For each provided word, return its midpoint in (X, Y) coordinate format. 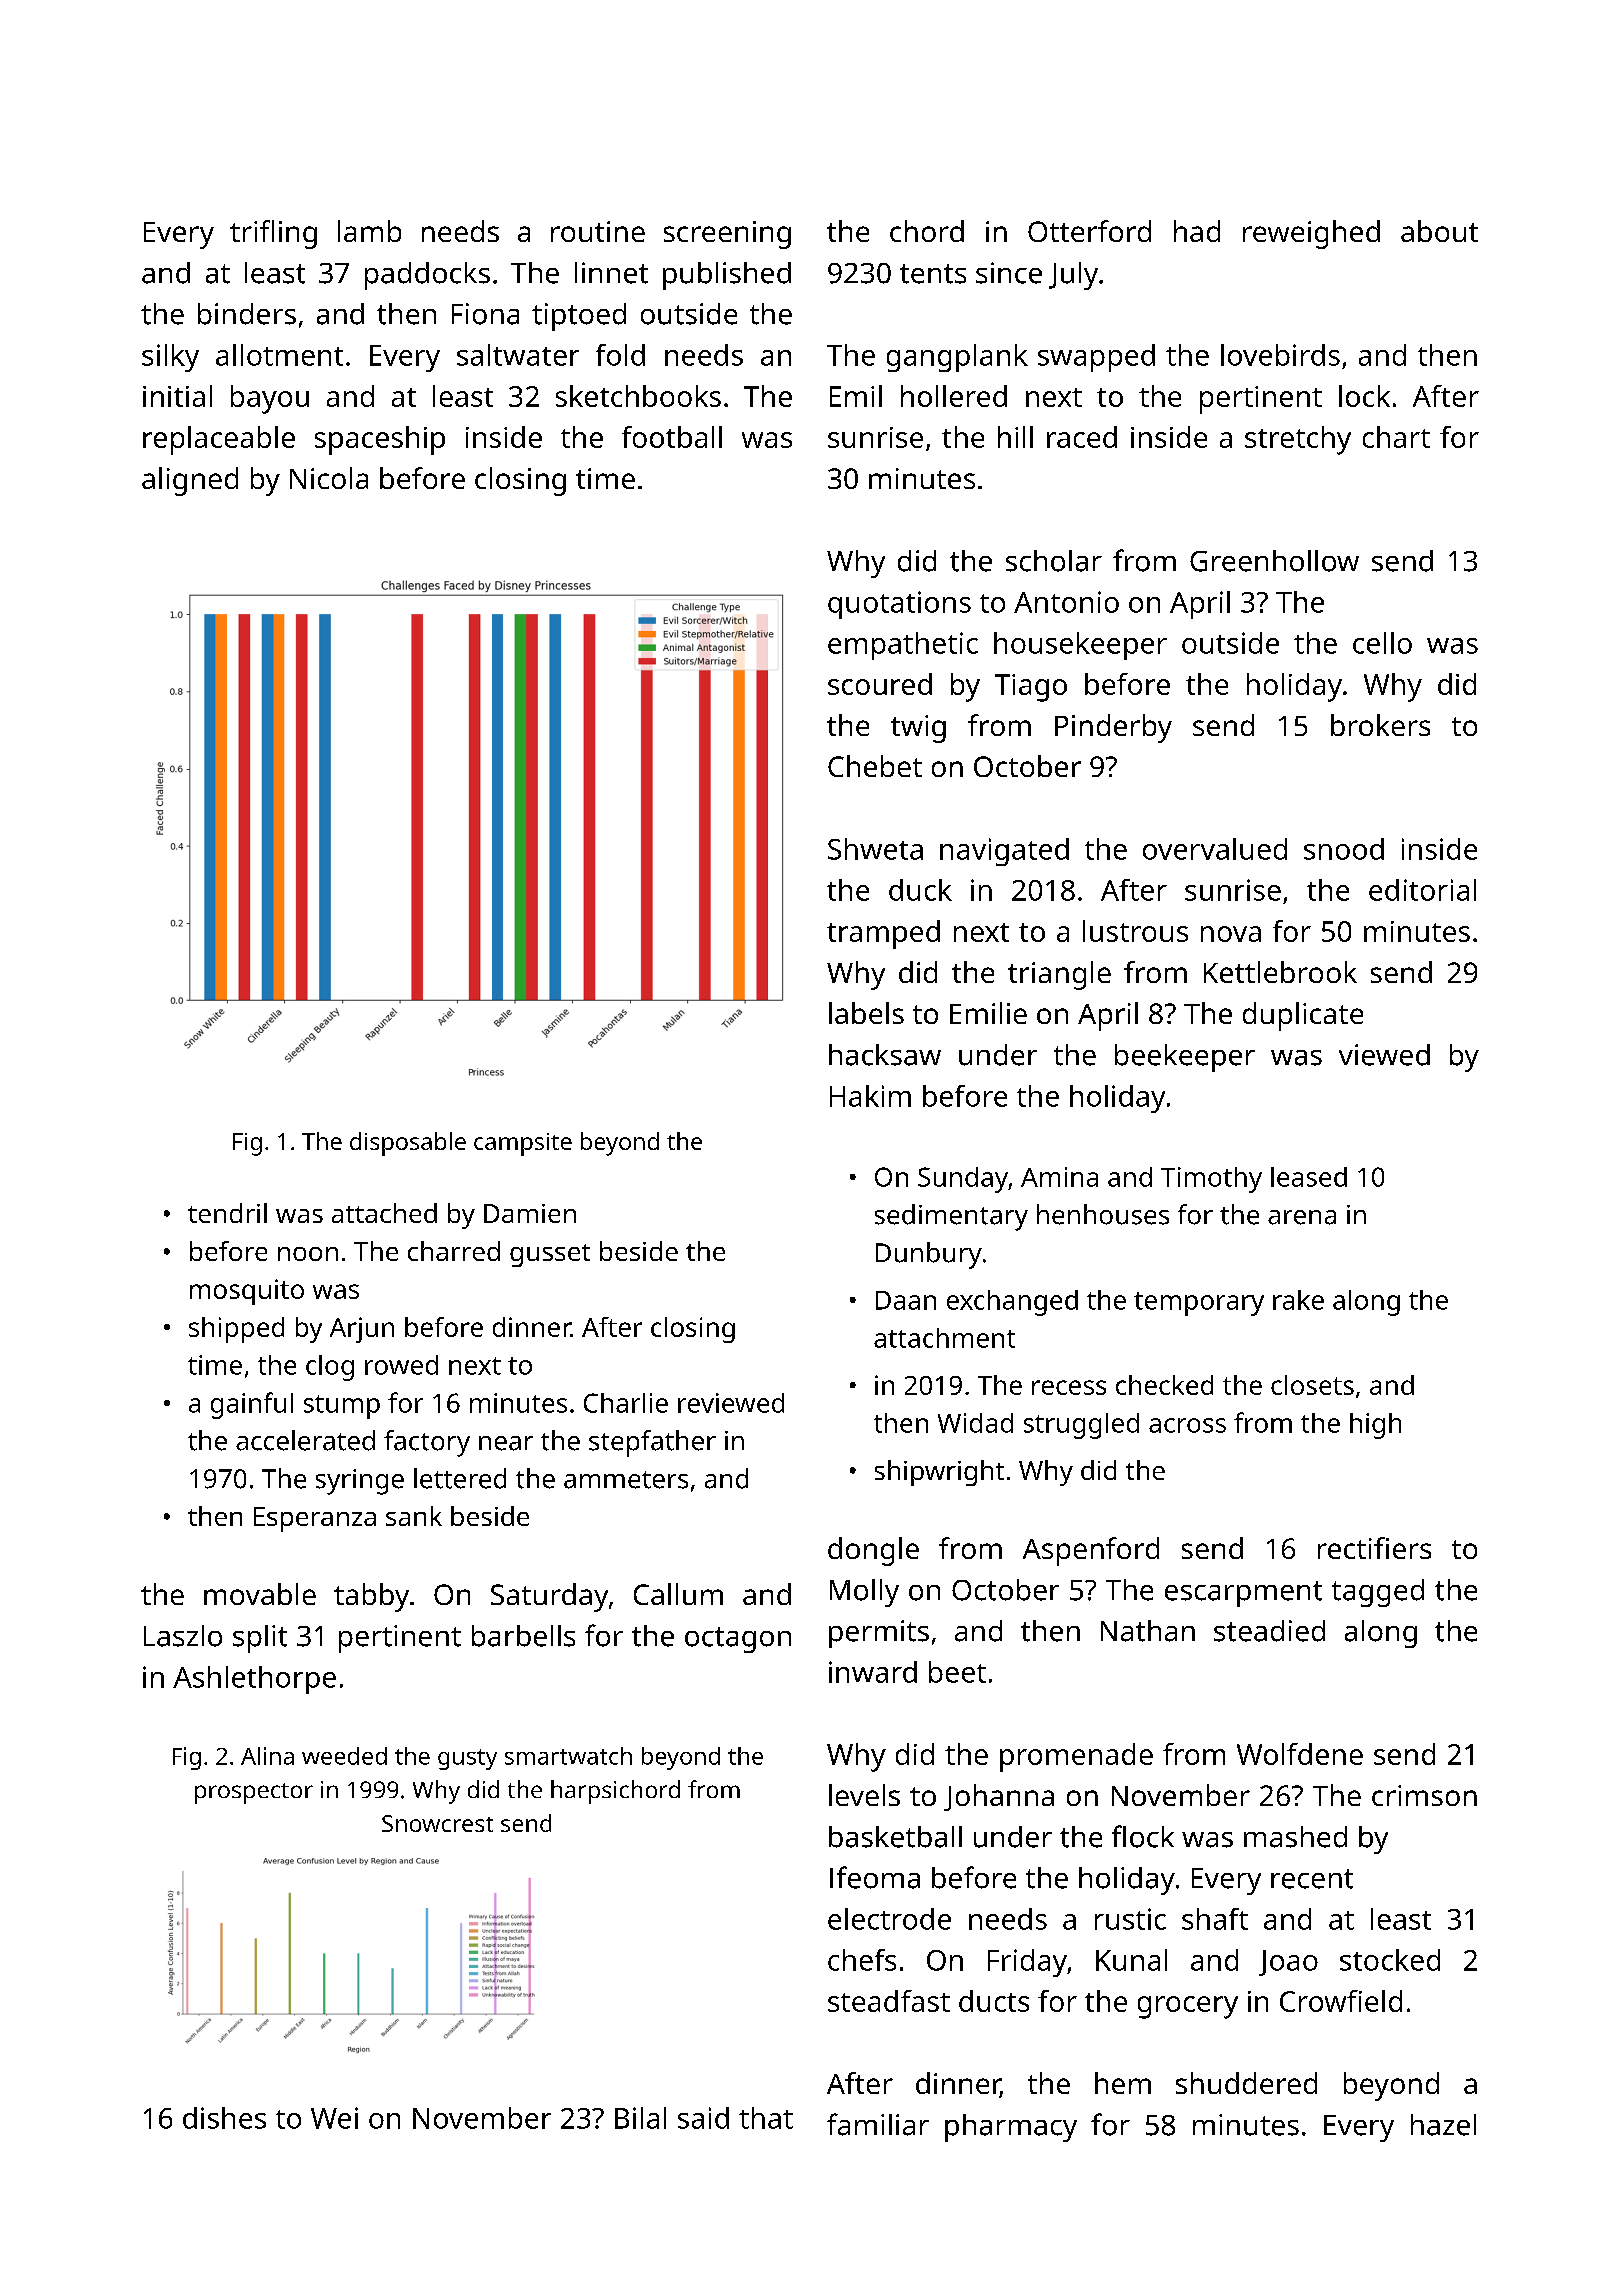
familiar (878, 2124)
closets (1312, 1385)
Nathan (1148, 1631)
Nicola (329, 478)
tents (933, 274)
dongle (873, 1551)
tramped (883, 934)
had (1197, 231)
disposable (408, 1144)
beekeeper (1185, 1058)
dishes (224, 2118)
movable (260, 1594)
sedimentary (951, 1217)
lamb (369, 231)
